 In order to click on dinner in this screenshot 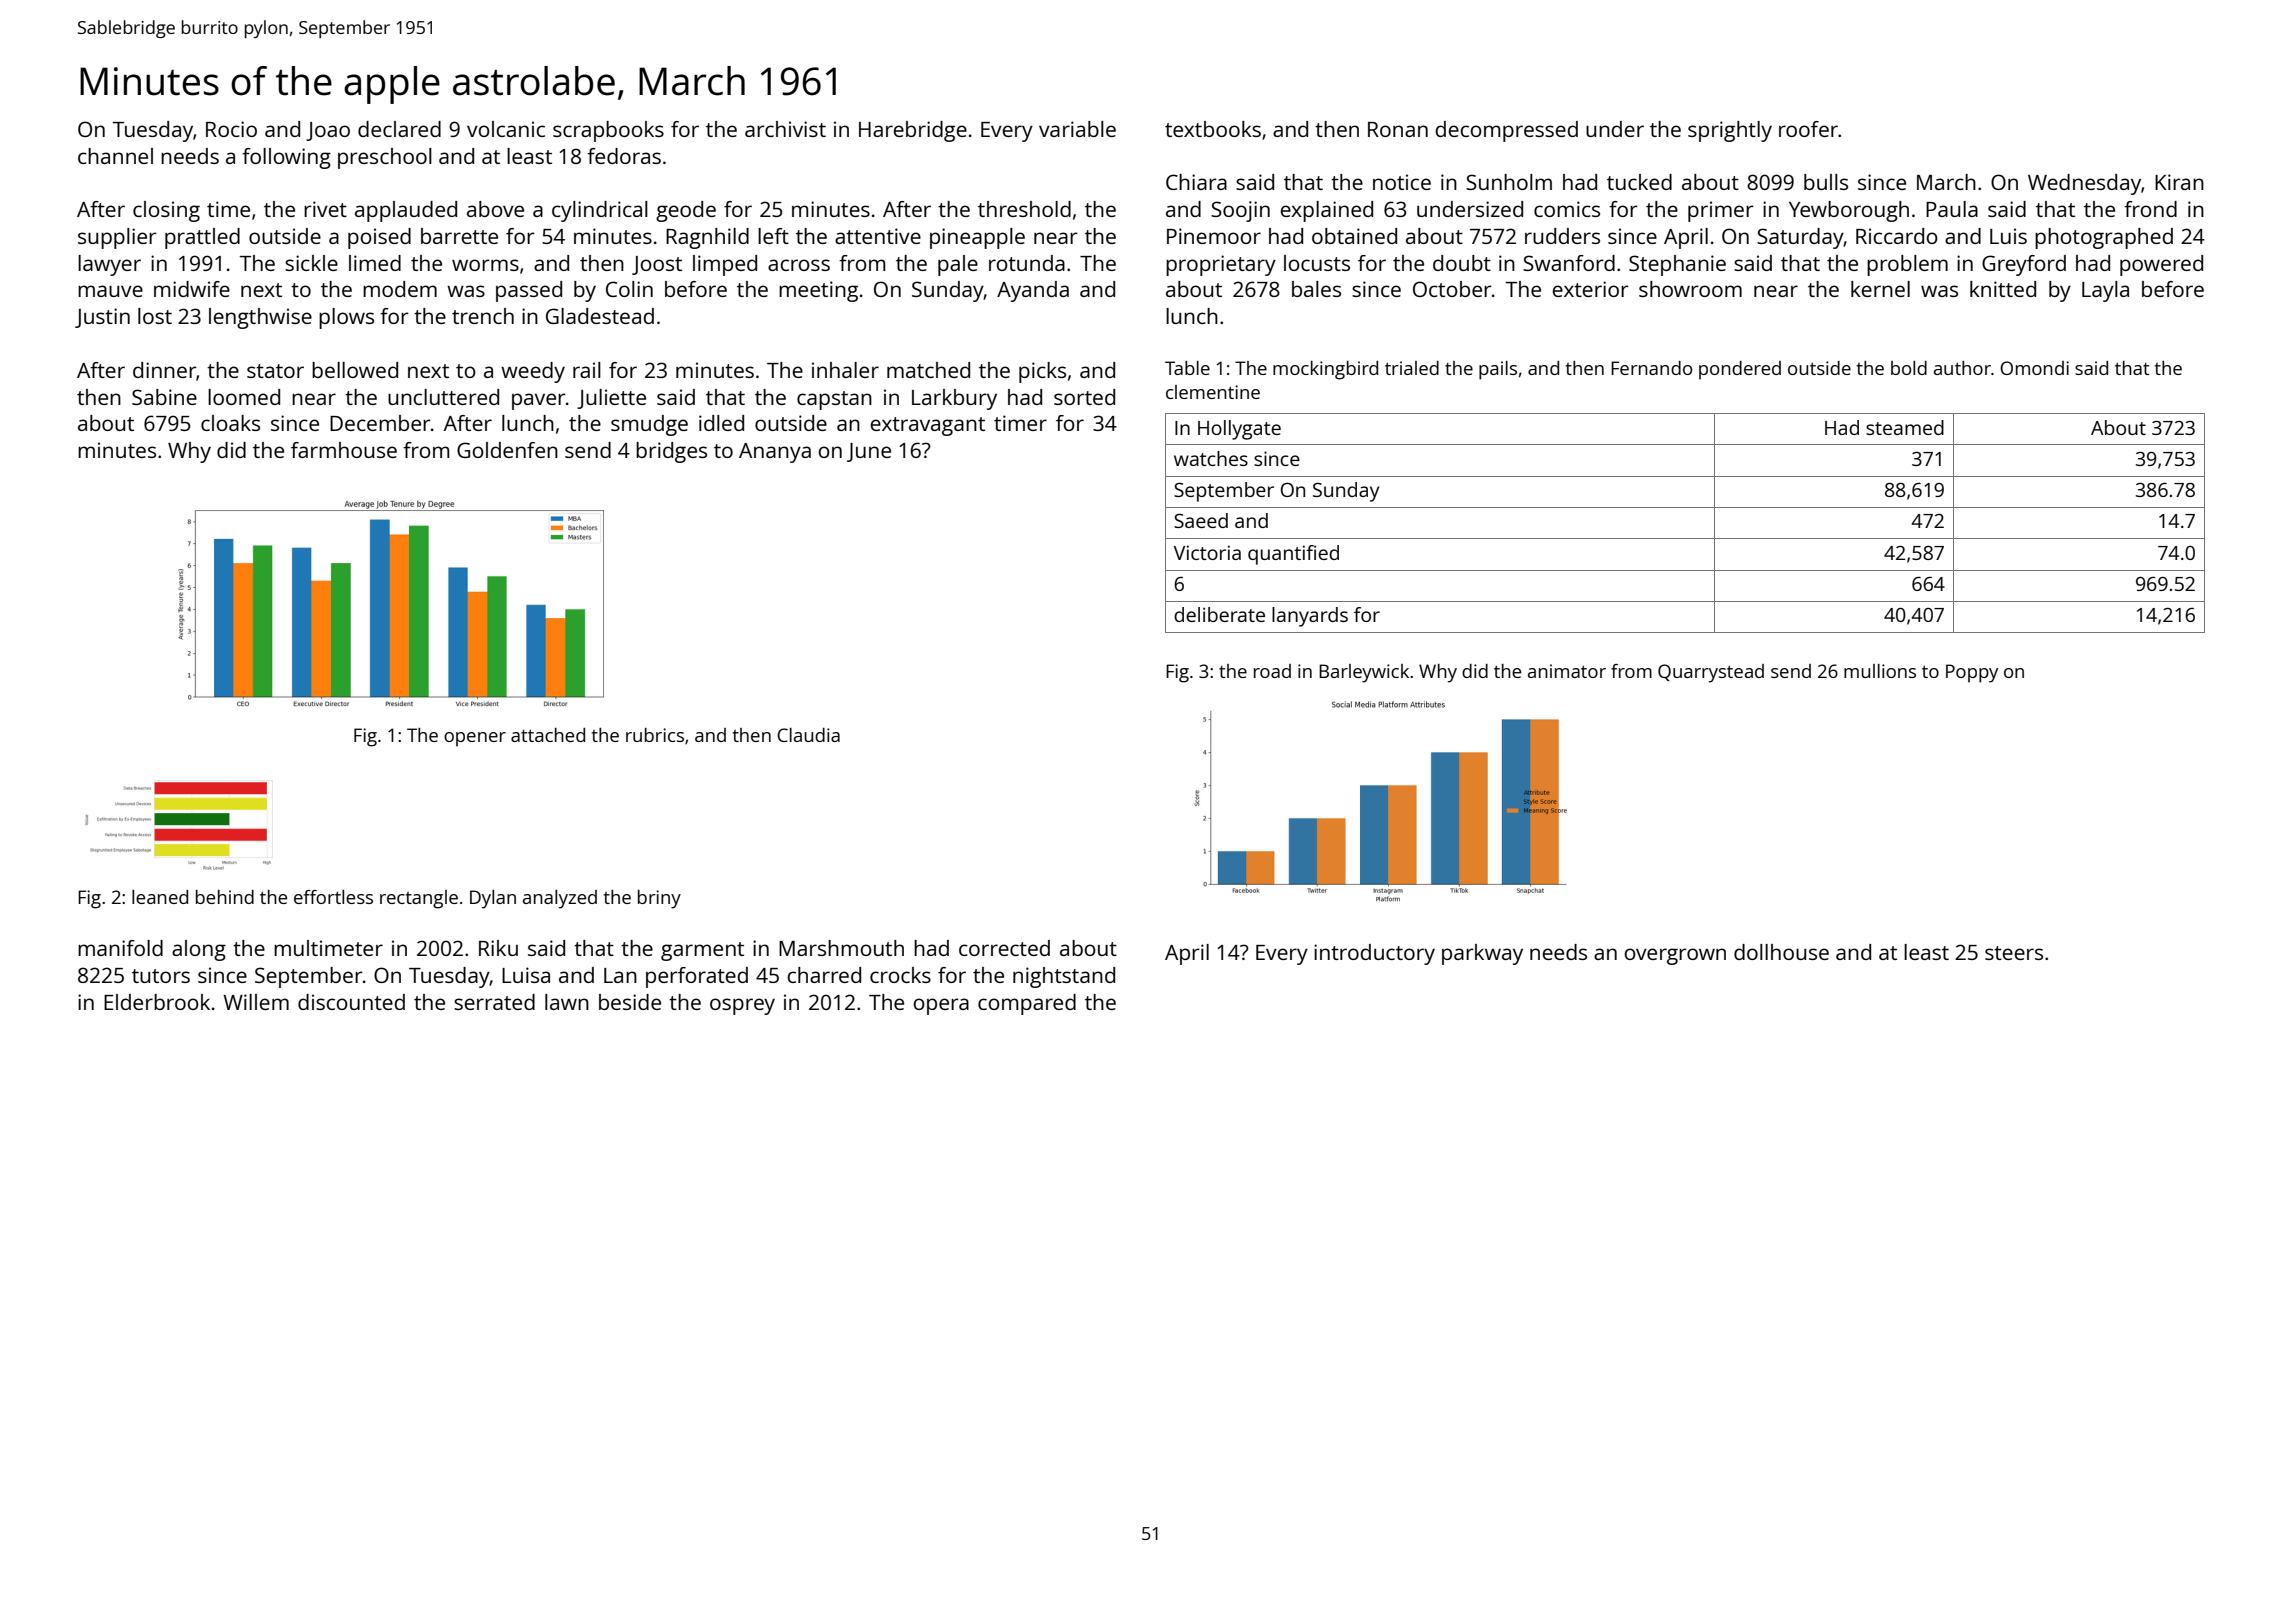, I will do `click(164, 370)`.
